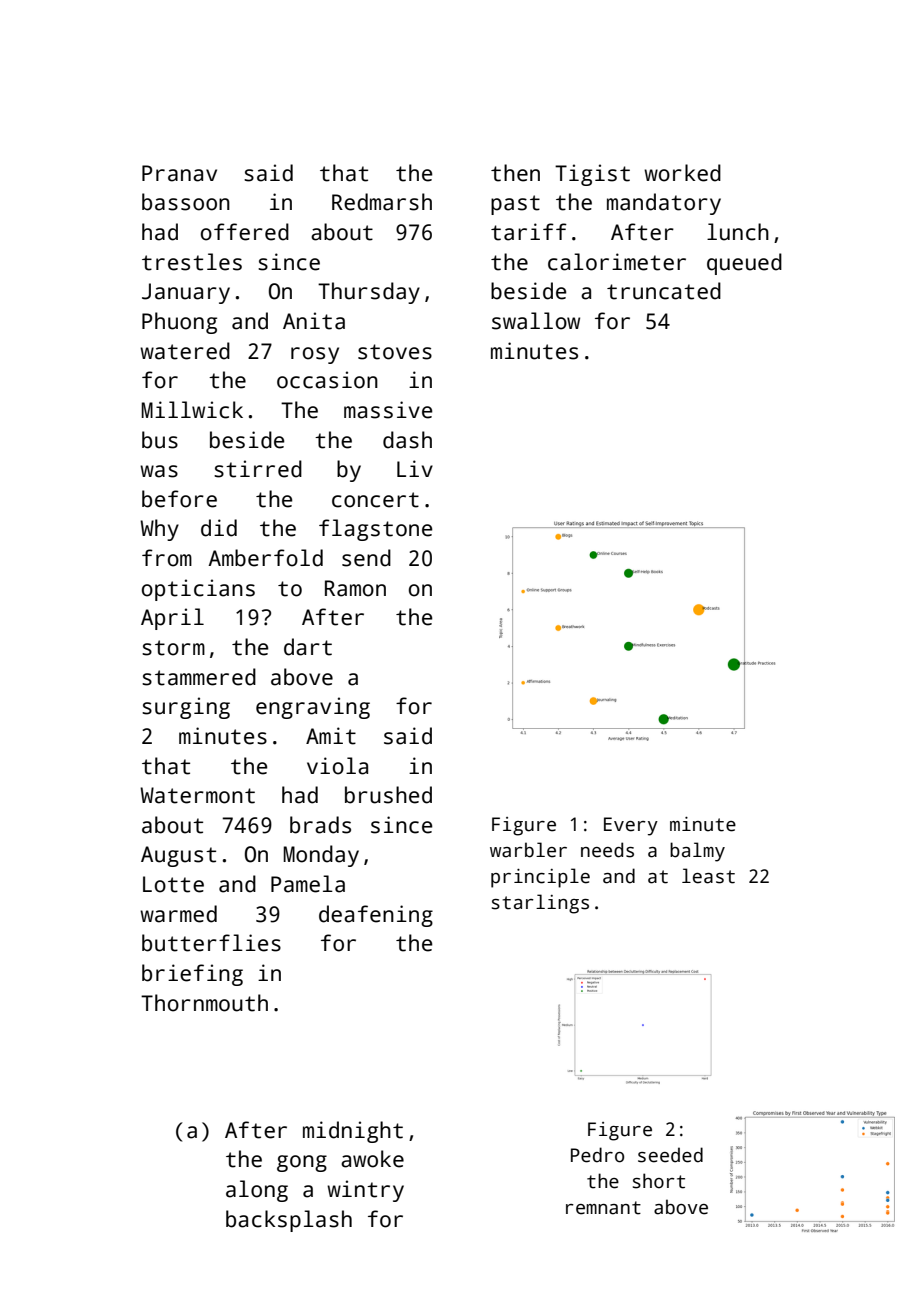 This image has height=1311, width=924. Describe the element at coordinates (536, 321) in the image. I see `swallow` at that location.
